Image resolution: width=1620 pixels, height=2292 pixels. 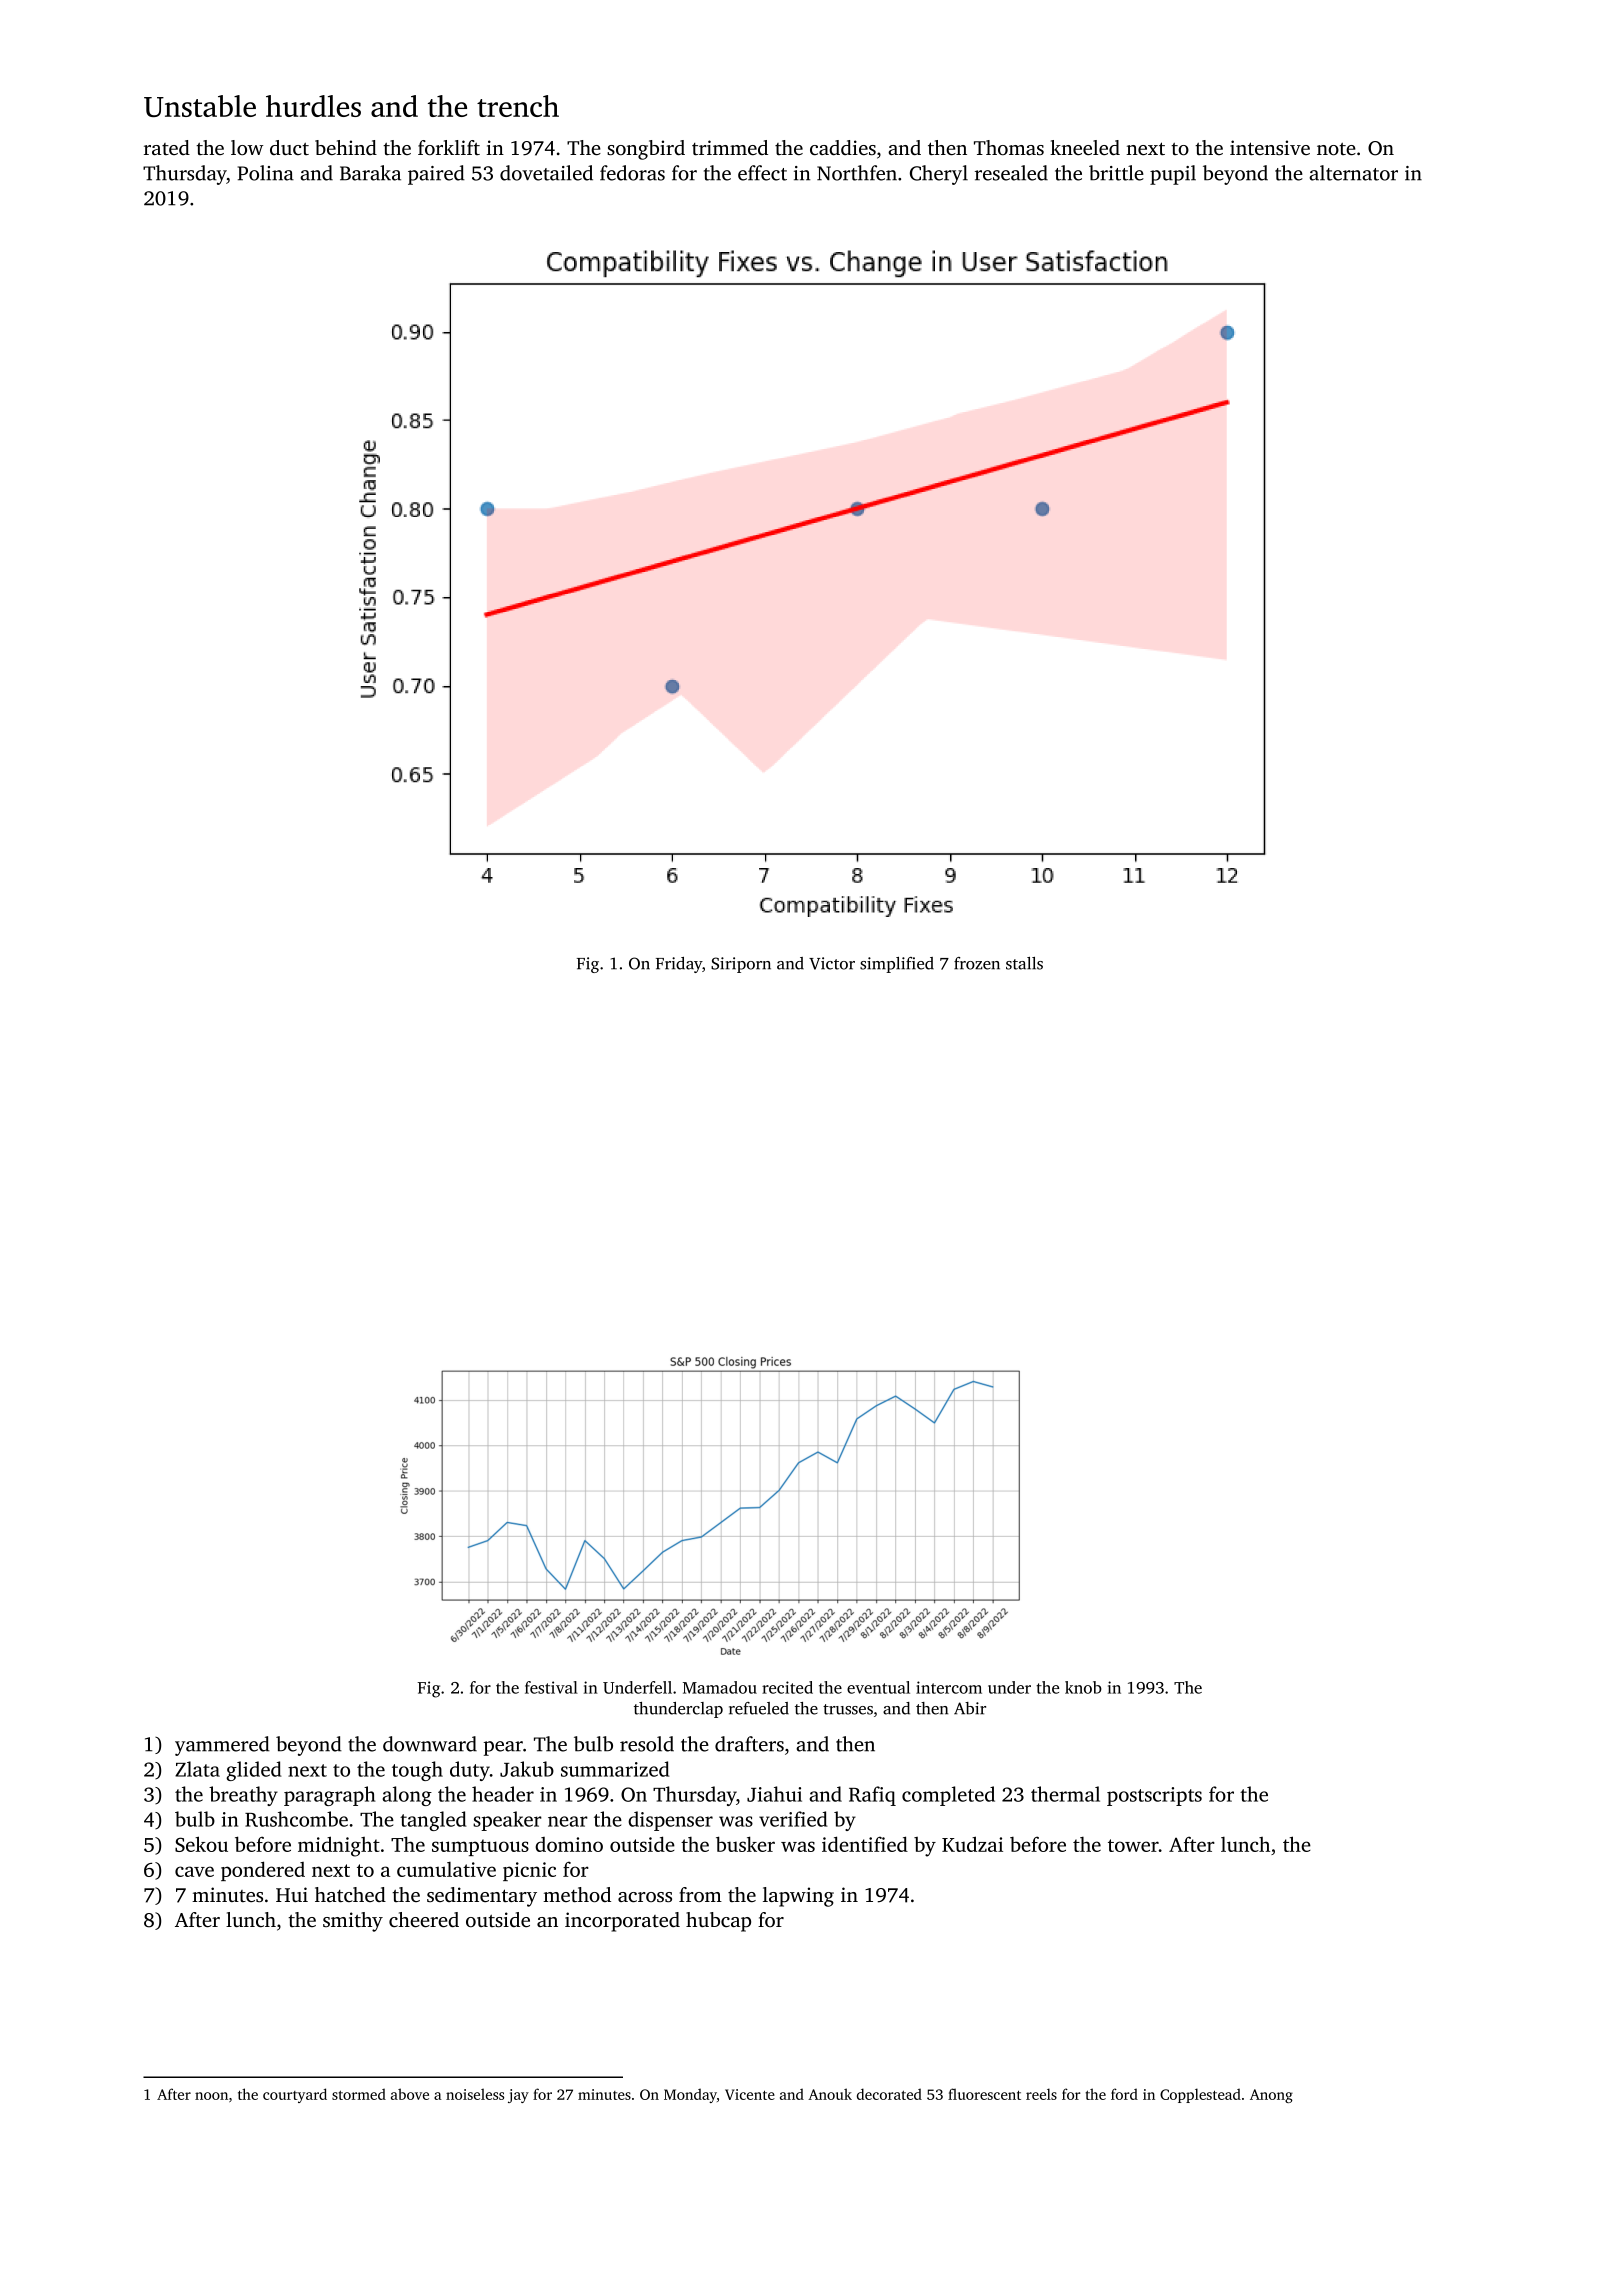 What do you see at coordinates (1336, 149) in the screenshot?
I see `note` at bounding box center [1336, 149].
